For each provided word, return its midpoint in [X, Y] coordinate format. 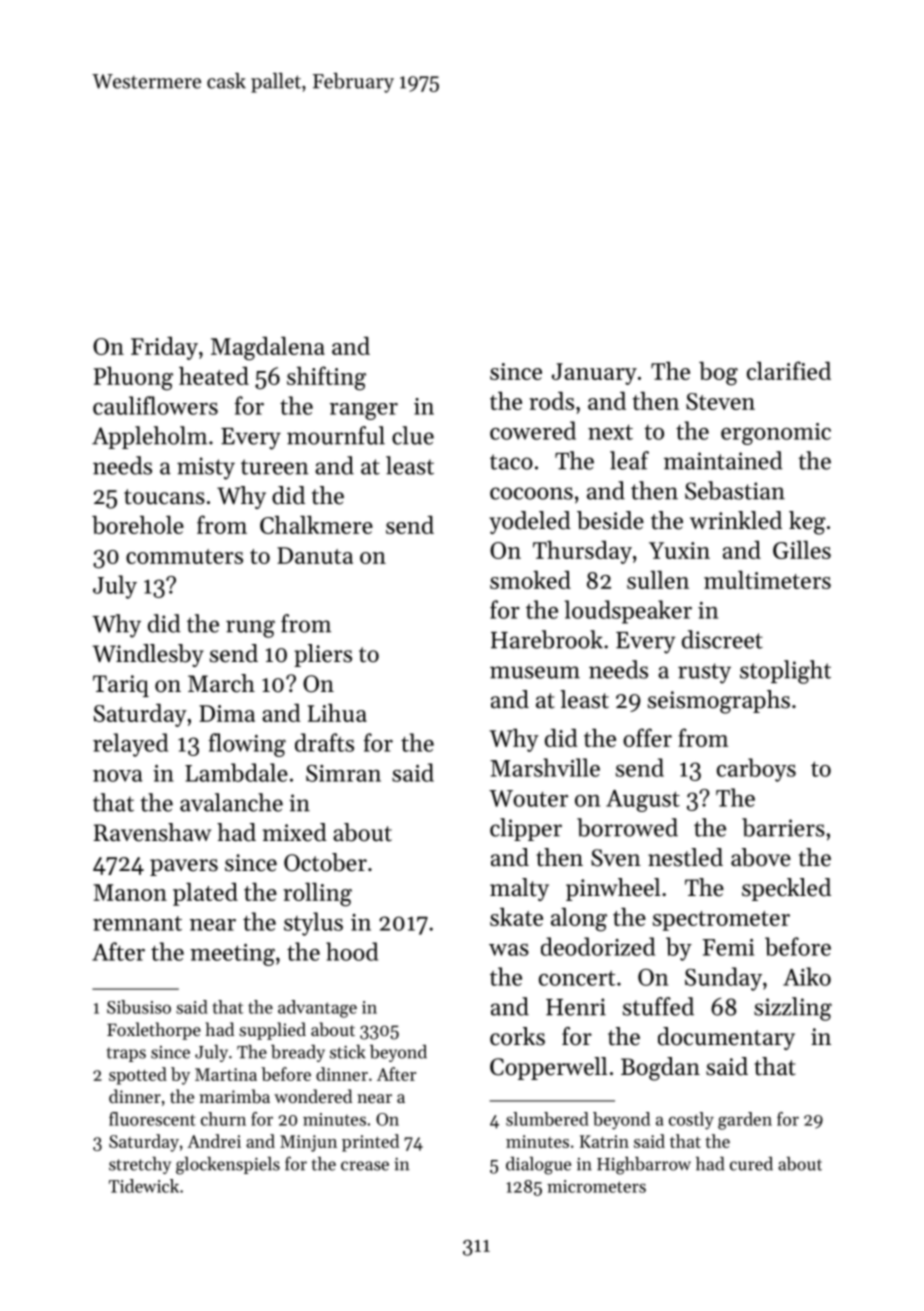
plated [205, 894]
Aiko [807, 976]
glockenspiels [228, 1166]
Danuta [315, 555]
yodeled [530, 522]
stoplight [785, 672]
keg [807, 523]
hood [352, 951]
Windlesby [148, 655]
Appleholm [149, 437]
